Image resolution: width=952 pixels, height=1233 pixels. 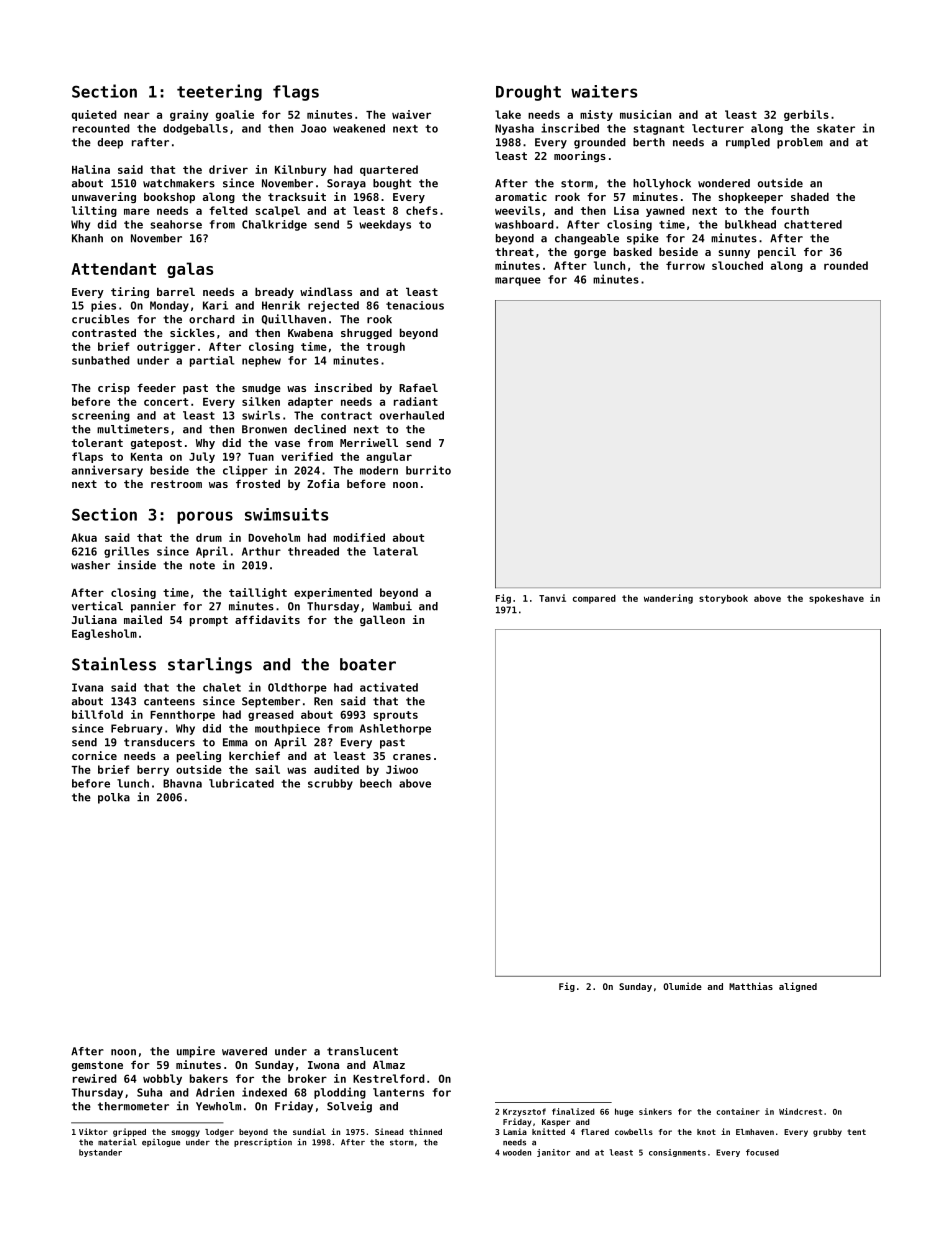 What do you see at coordinates (798, 987) in the image?
I see `aligned` at bounding box center [798, 987].
